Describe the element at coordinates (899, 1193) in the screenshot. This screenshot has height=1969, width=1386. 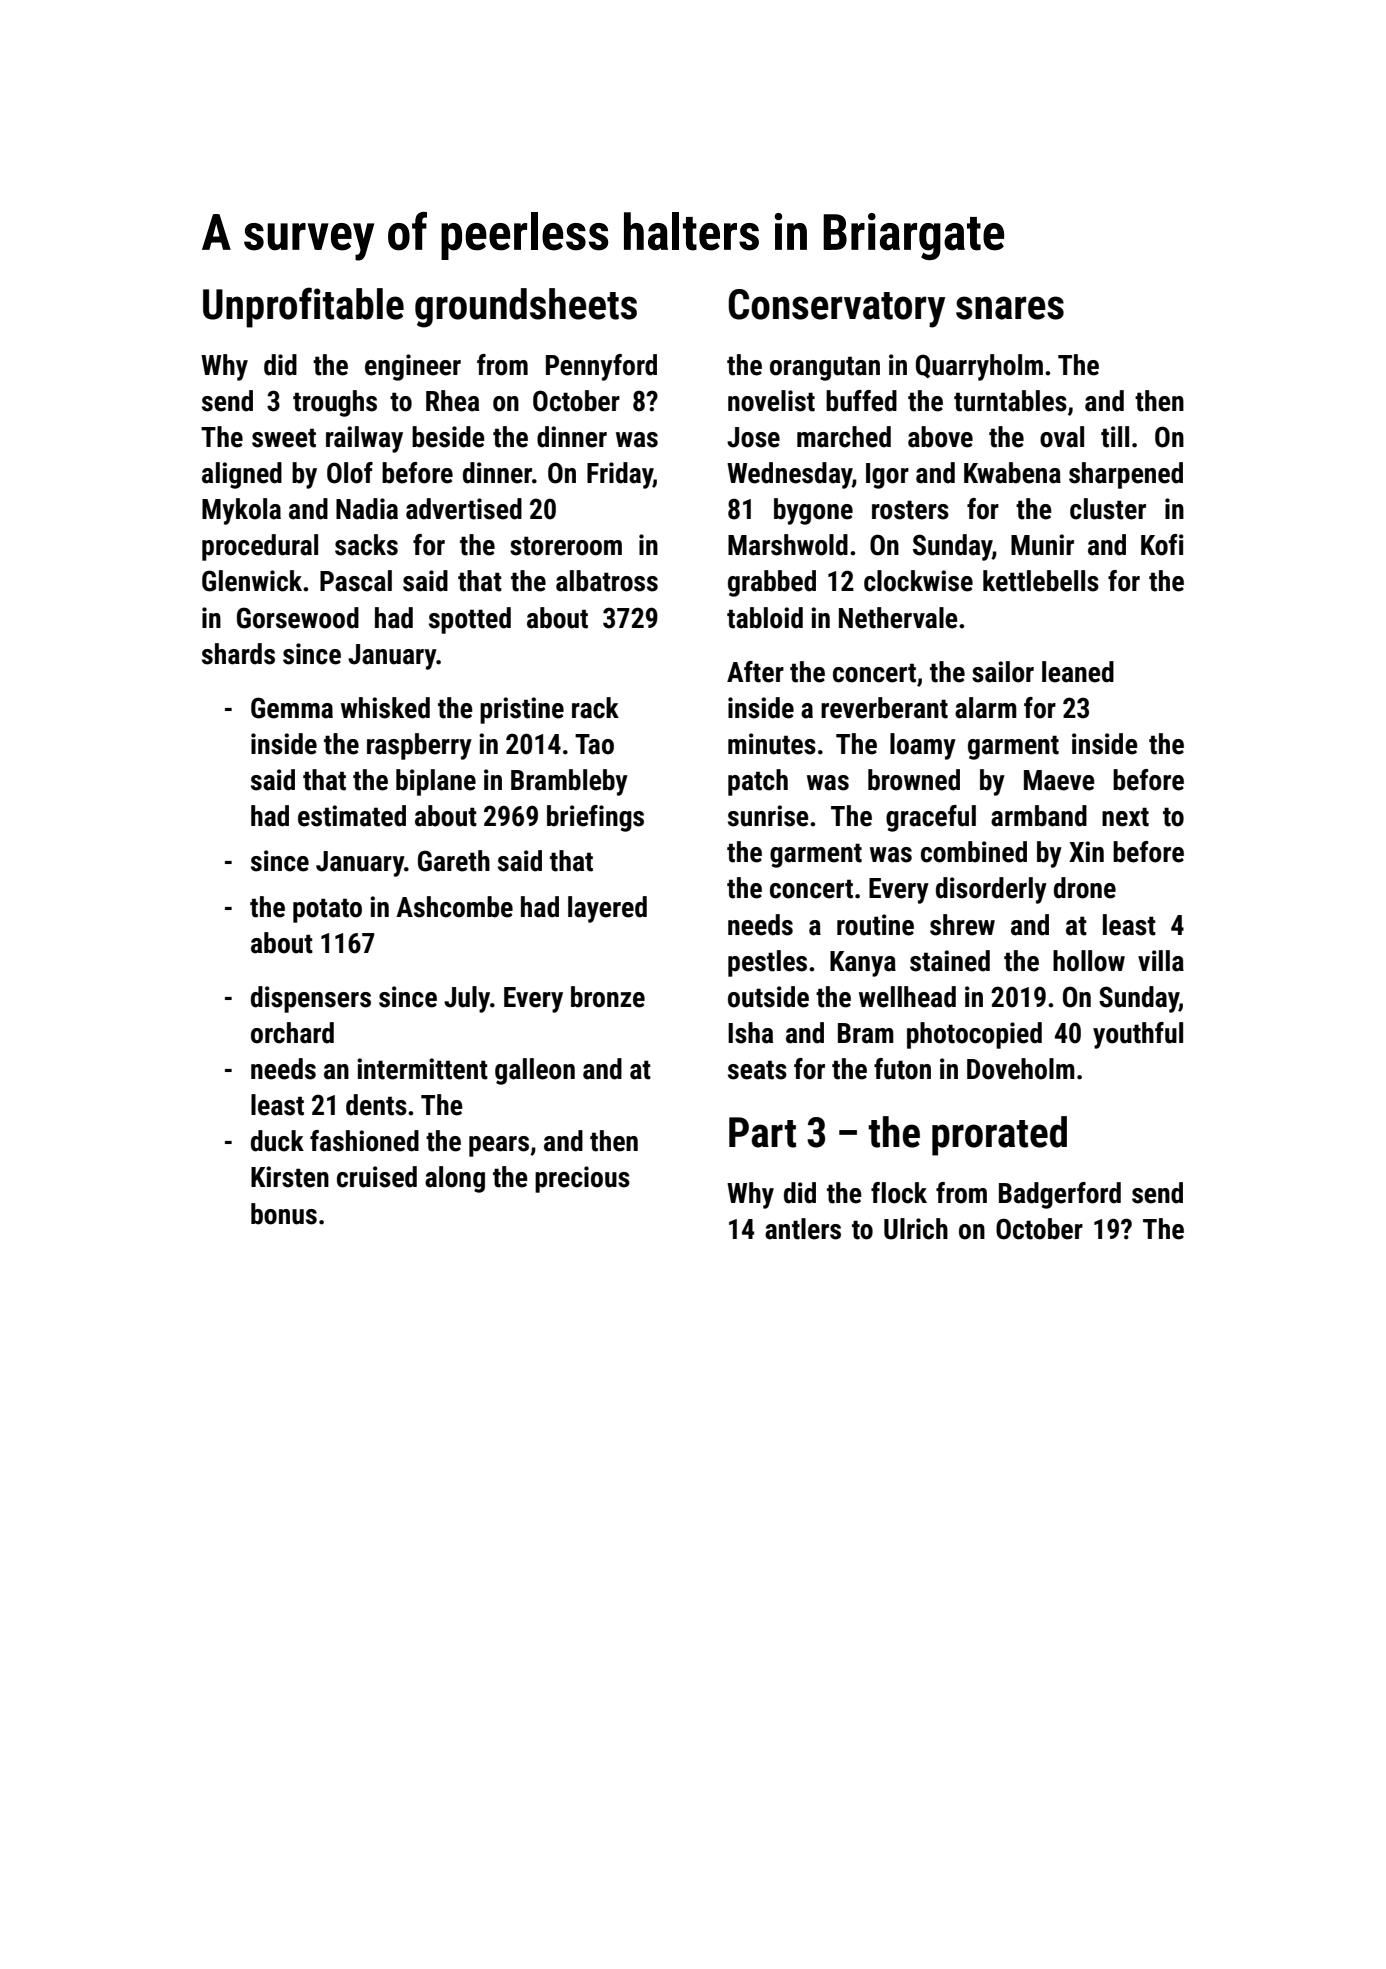
I see `flock` at that location.
